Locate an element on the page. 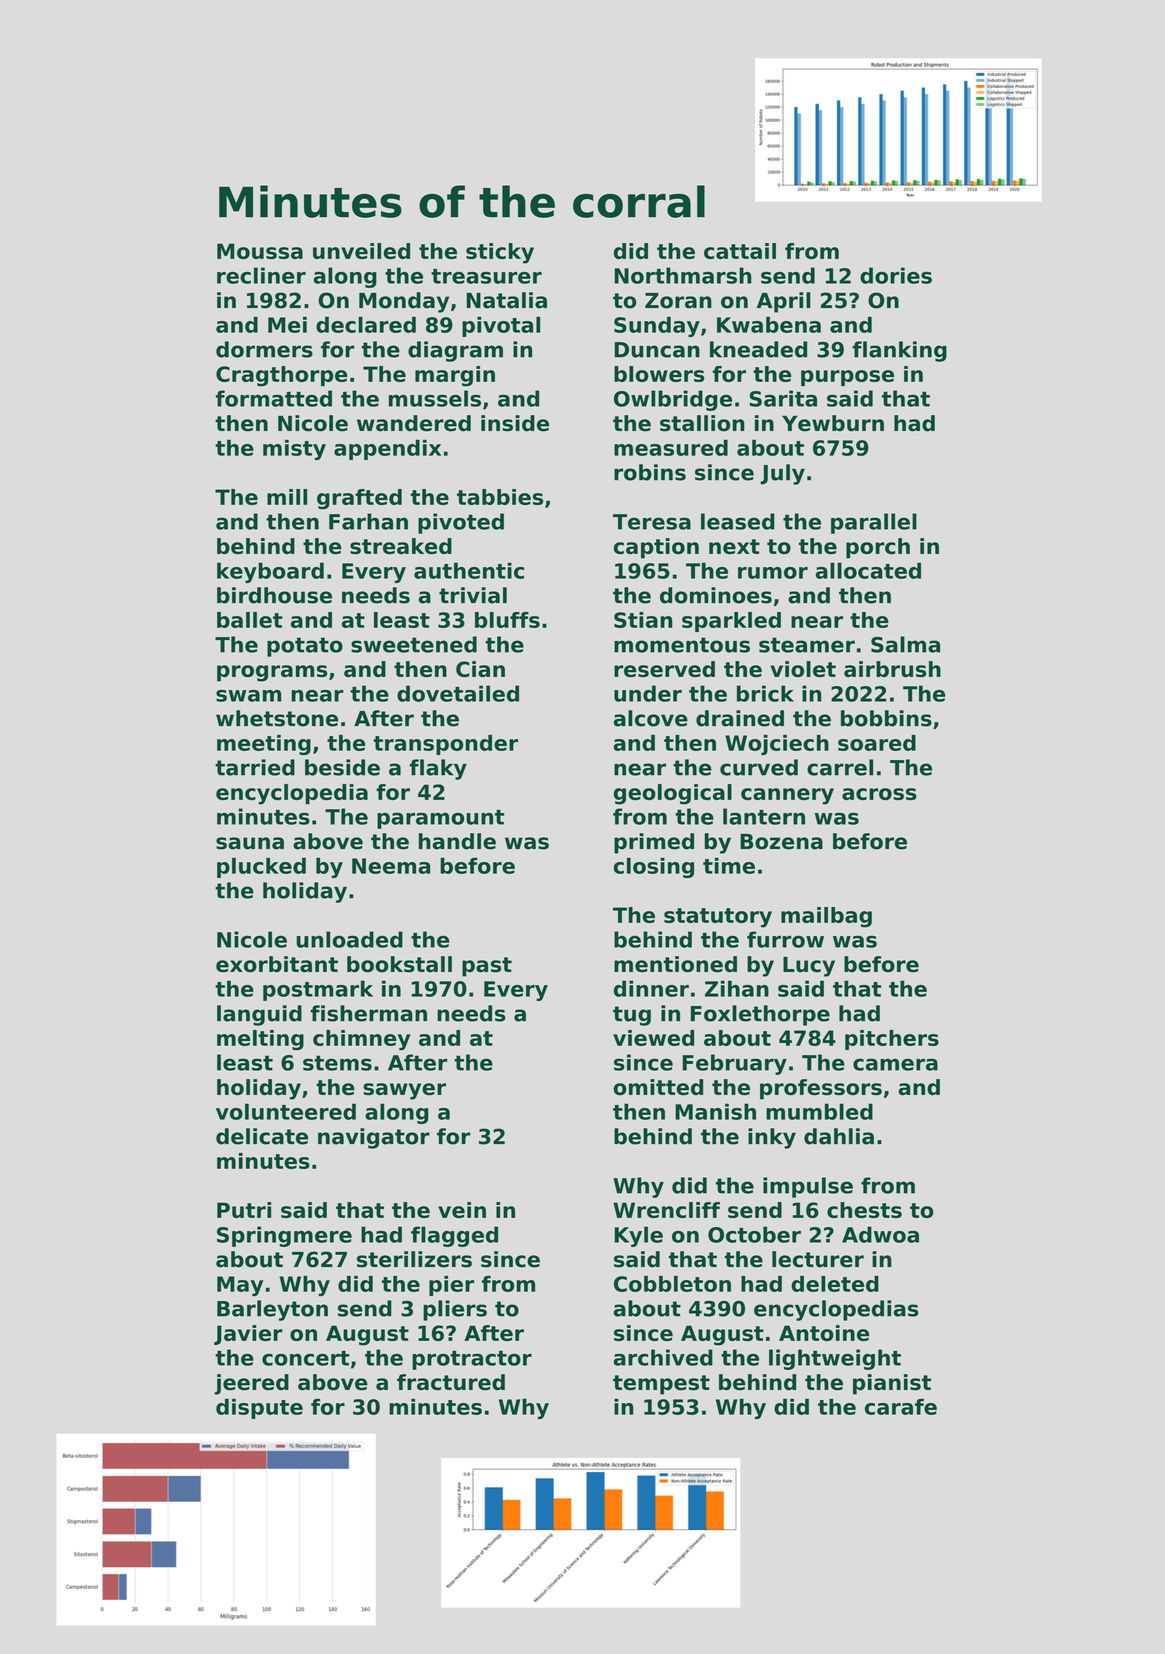  next is located at coordinates (734, 546).
